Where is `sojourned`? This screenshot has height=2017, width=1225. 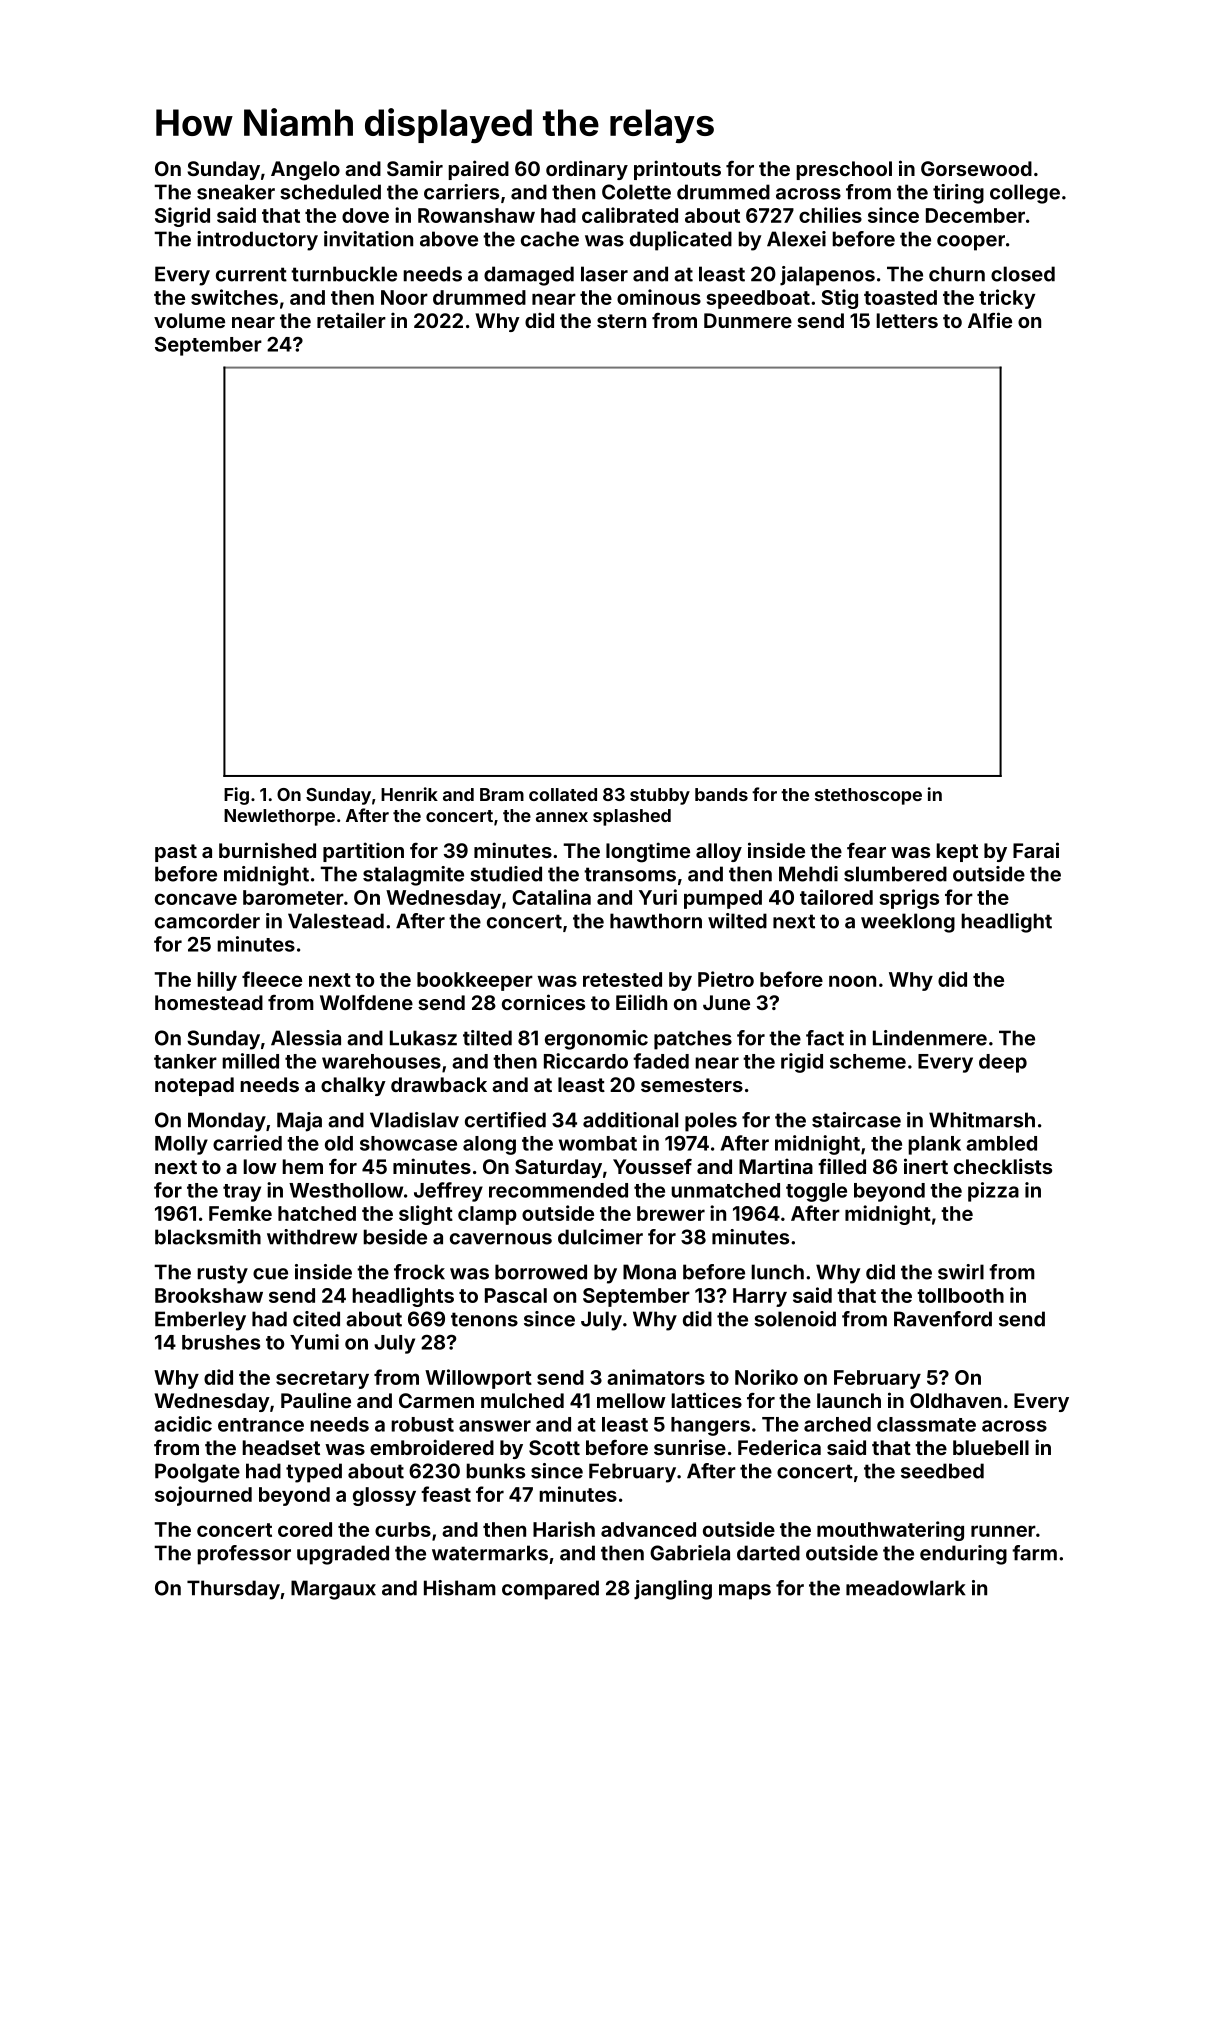 sojourned is located at coordinates (203, 1496).
